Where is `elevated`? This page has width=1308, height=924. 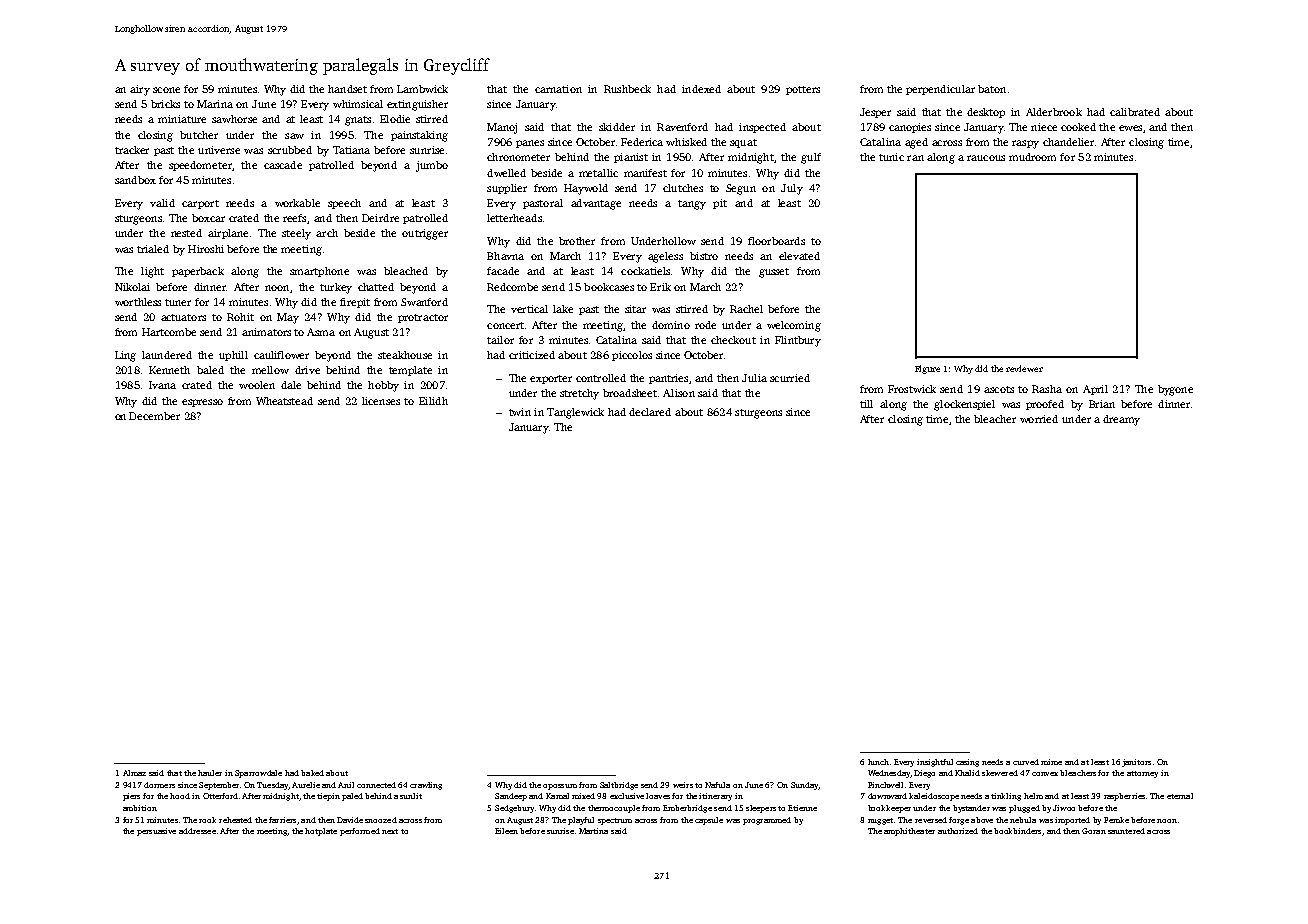
elevated is located at coordinates (799, 256).
